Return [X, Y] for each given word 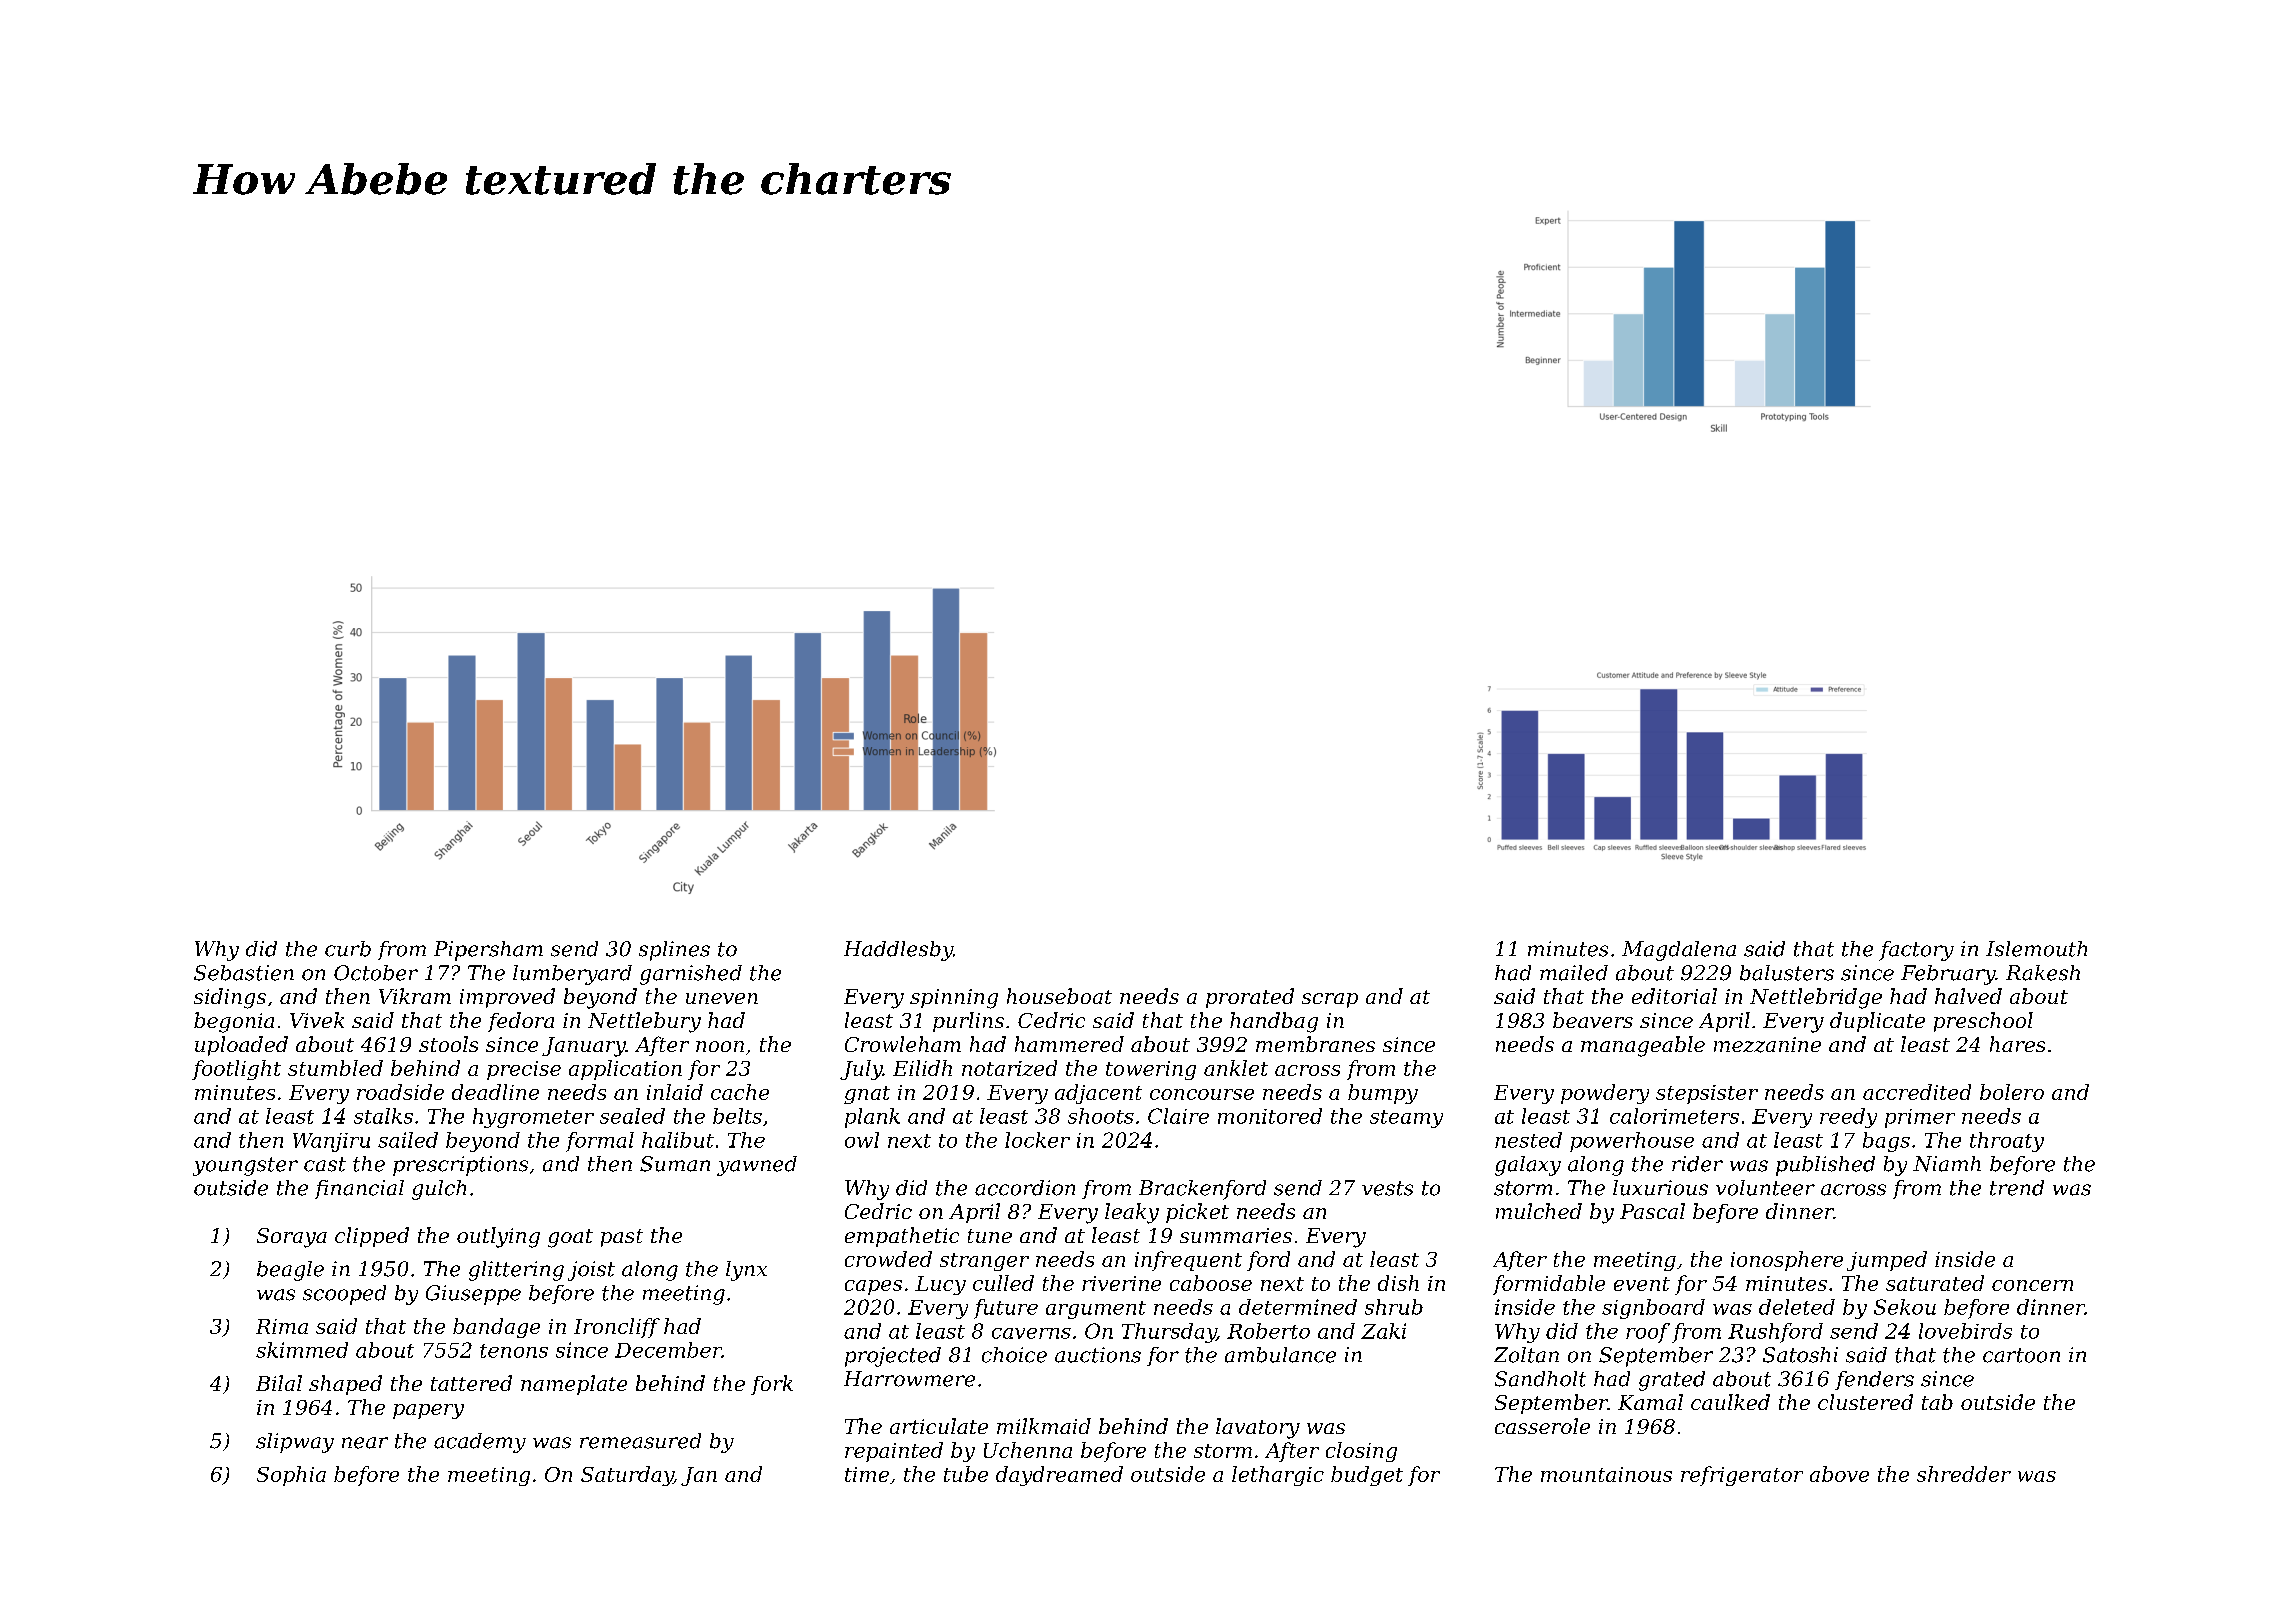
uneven [722, 998]
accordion [1025, 1188]
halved [1968, 996]
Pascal [1652, 1211]
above [1839, 1474]
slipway [295, 1443]
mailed [1574, 973]
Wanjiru [331, 1142]
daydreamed [1059, 1476]
